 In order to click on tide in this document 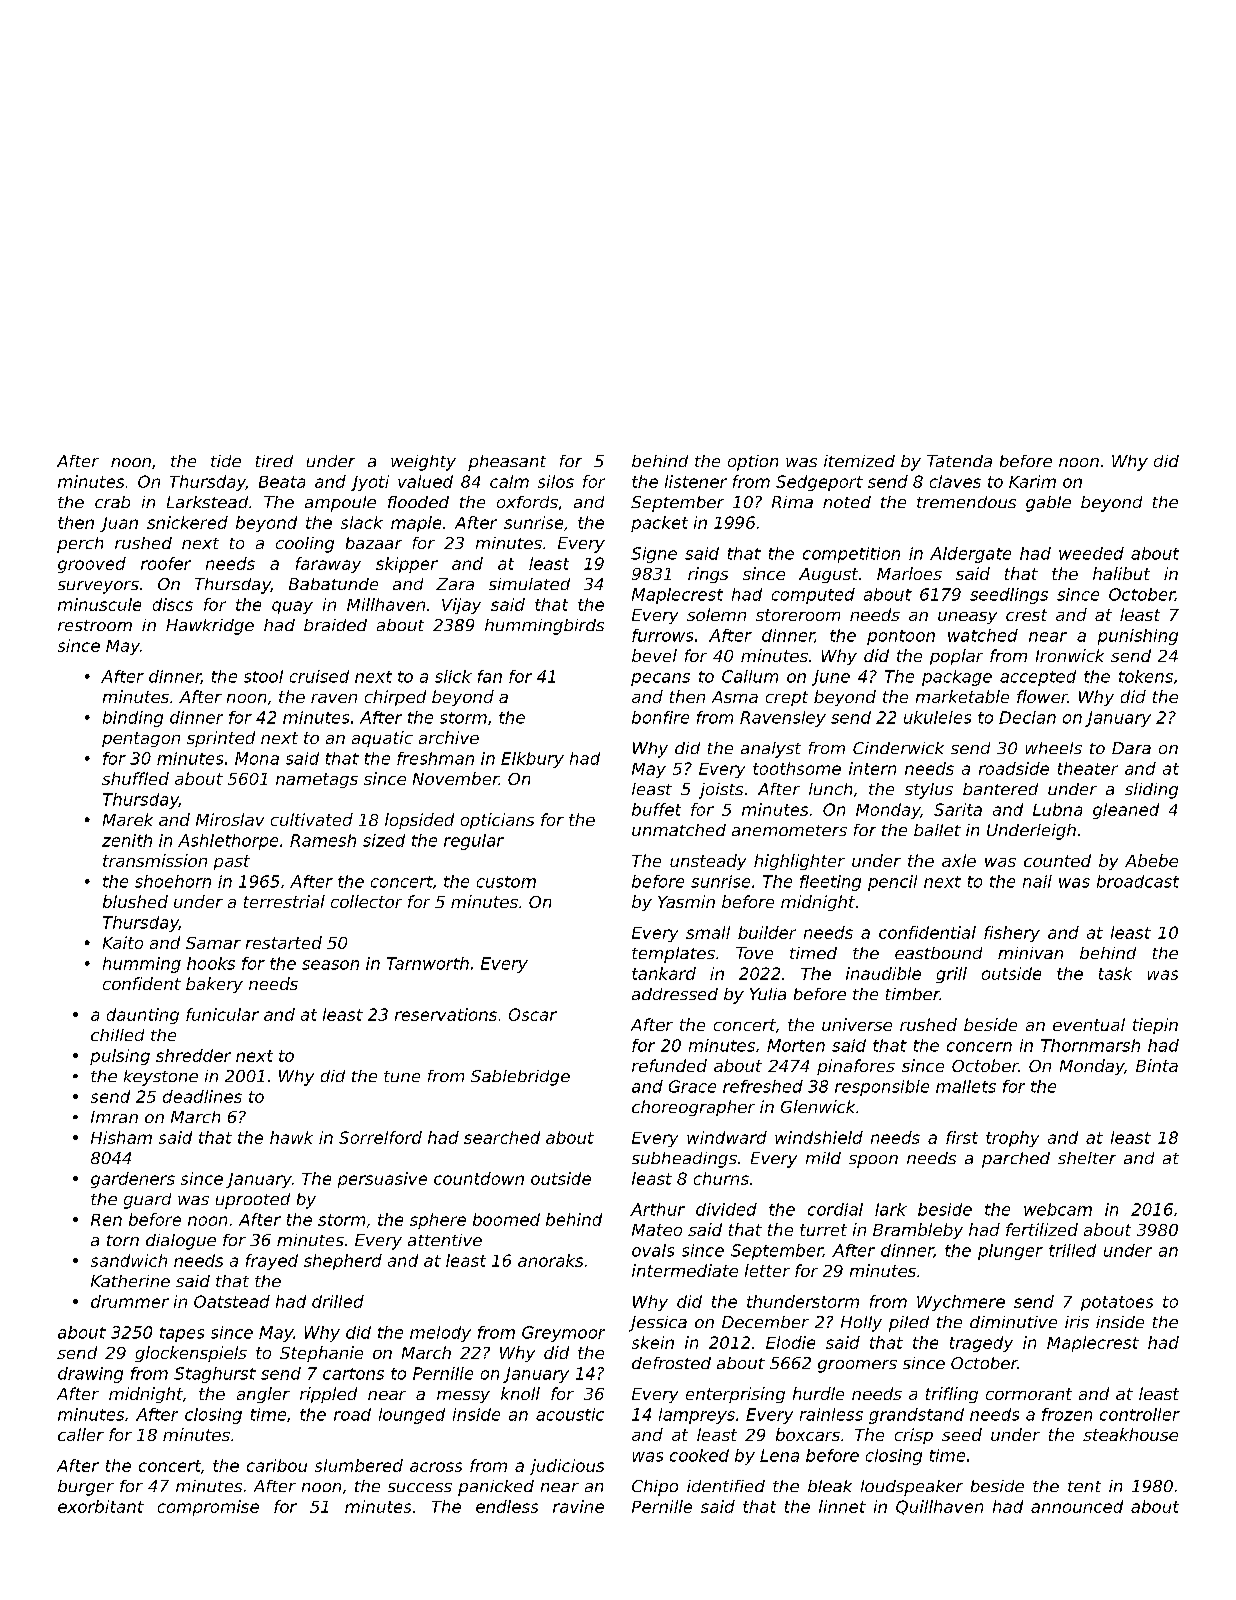, I will do `click(226, 461)`.
